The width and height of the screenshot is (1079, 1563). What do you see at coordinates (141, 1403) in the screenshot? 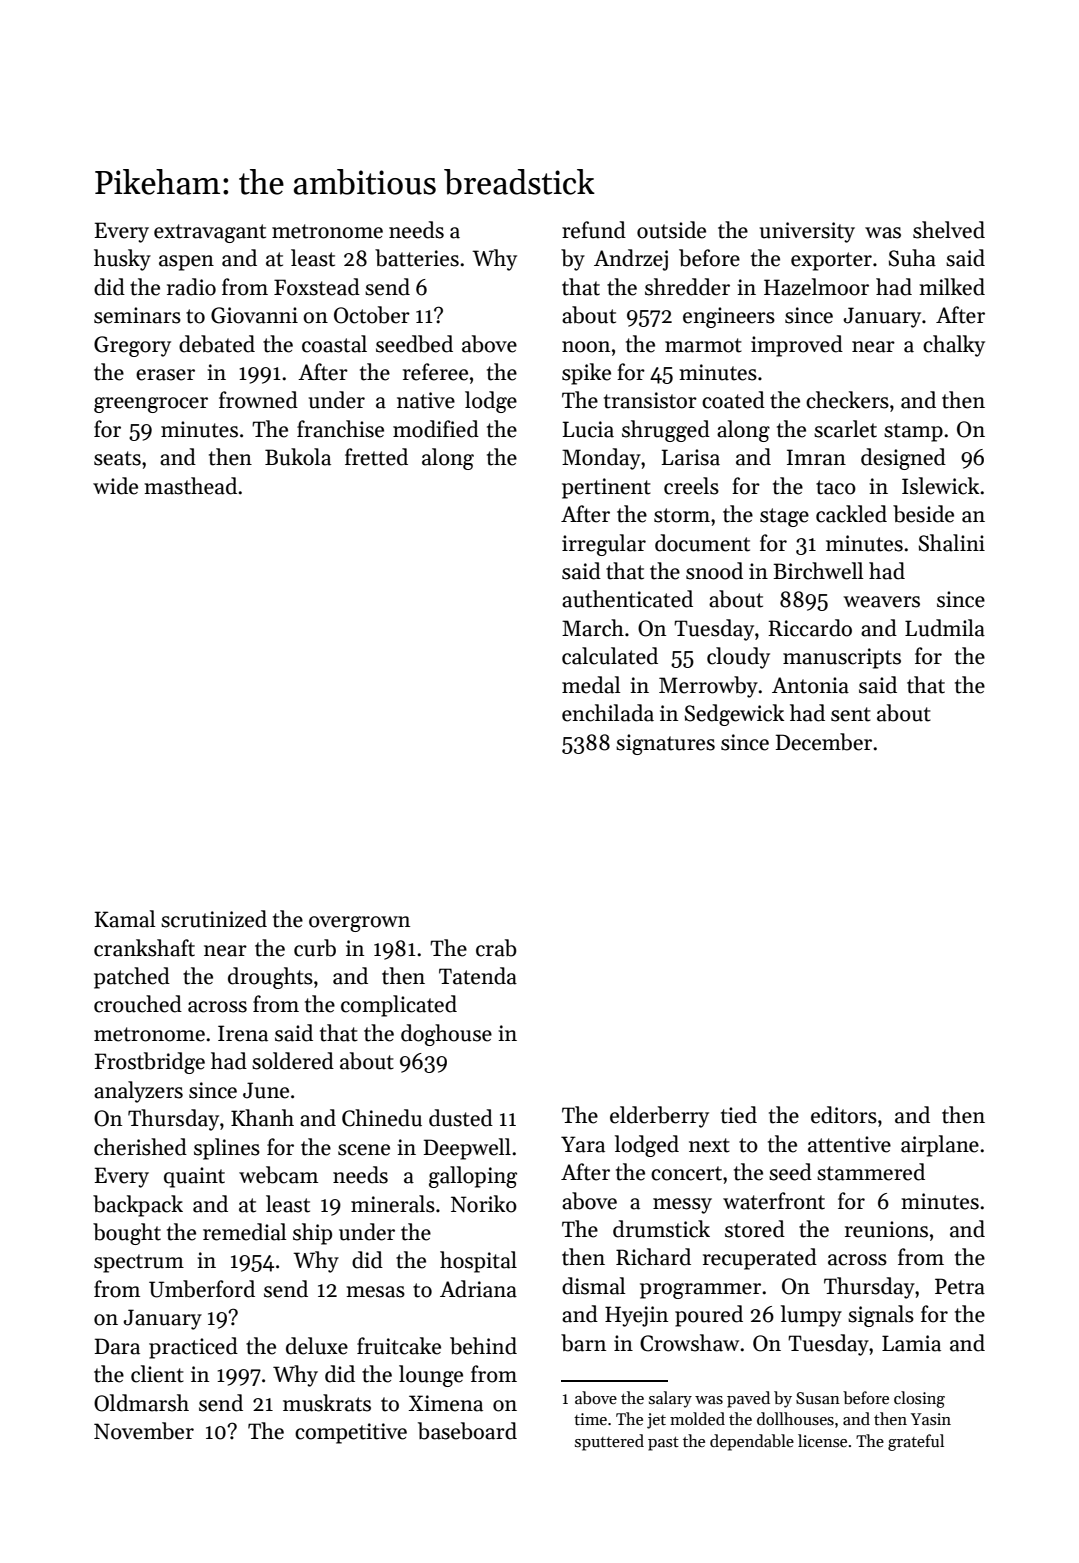
I see `Oldmarsh` at bounding box center [141, 1403].
